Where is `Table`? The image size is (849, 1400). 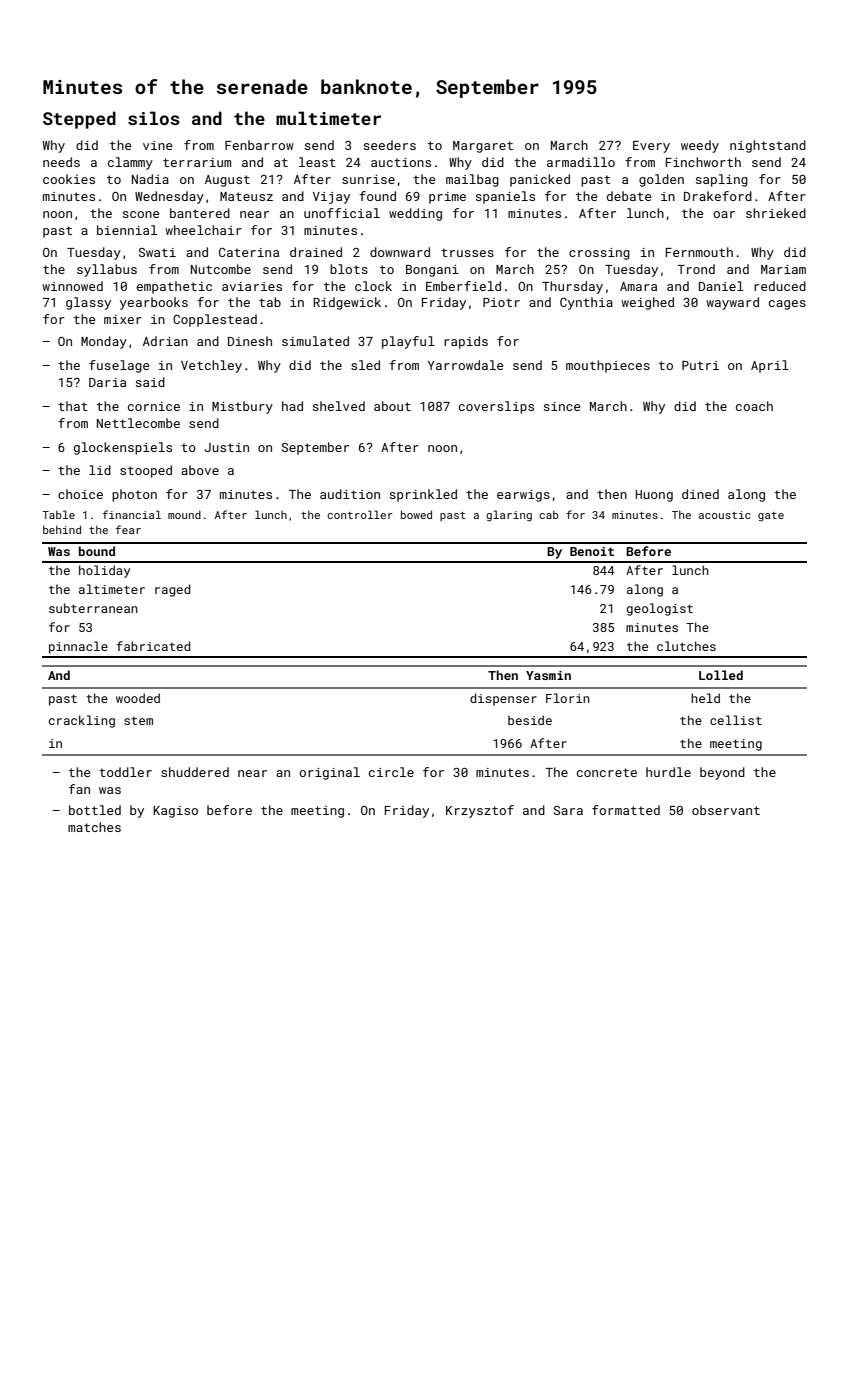
Table is located at coordinates (58, 514).
